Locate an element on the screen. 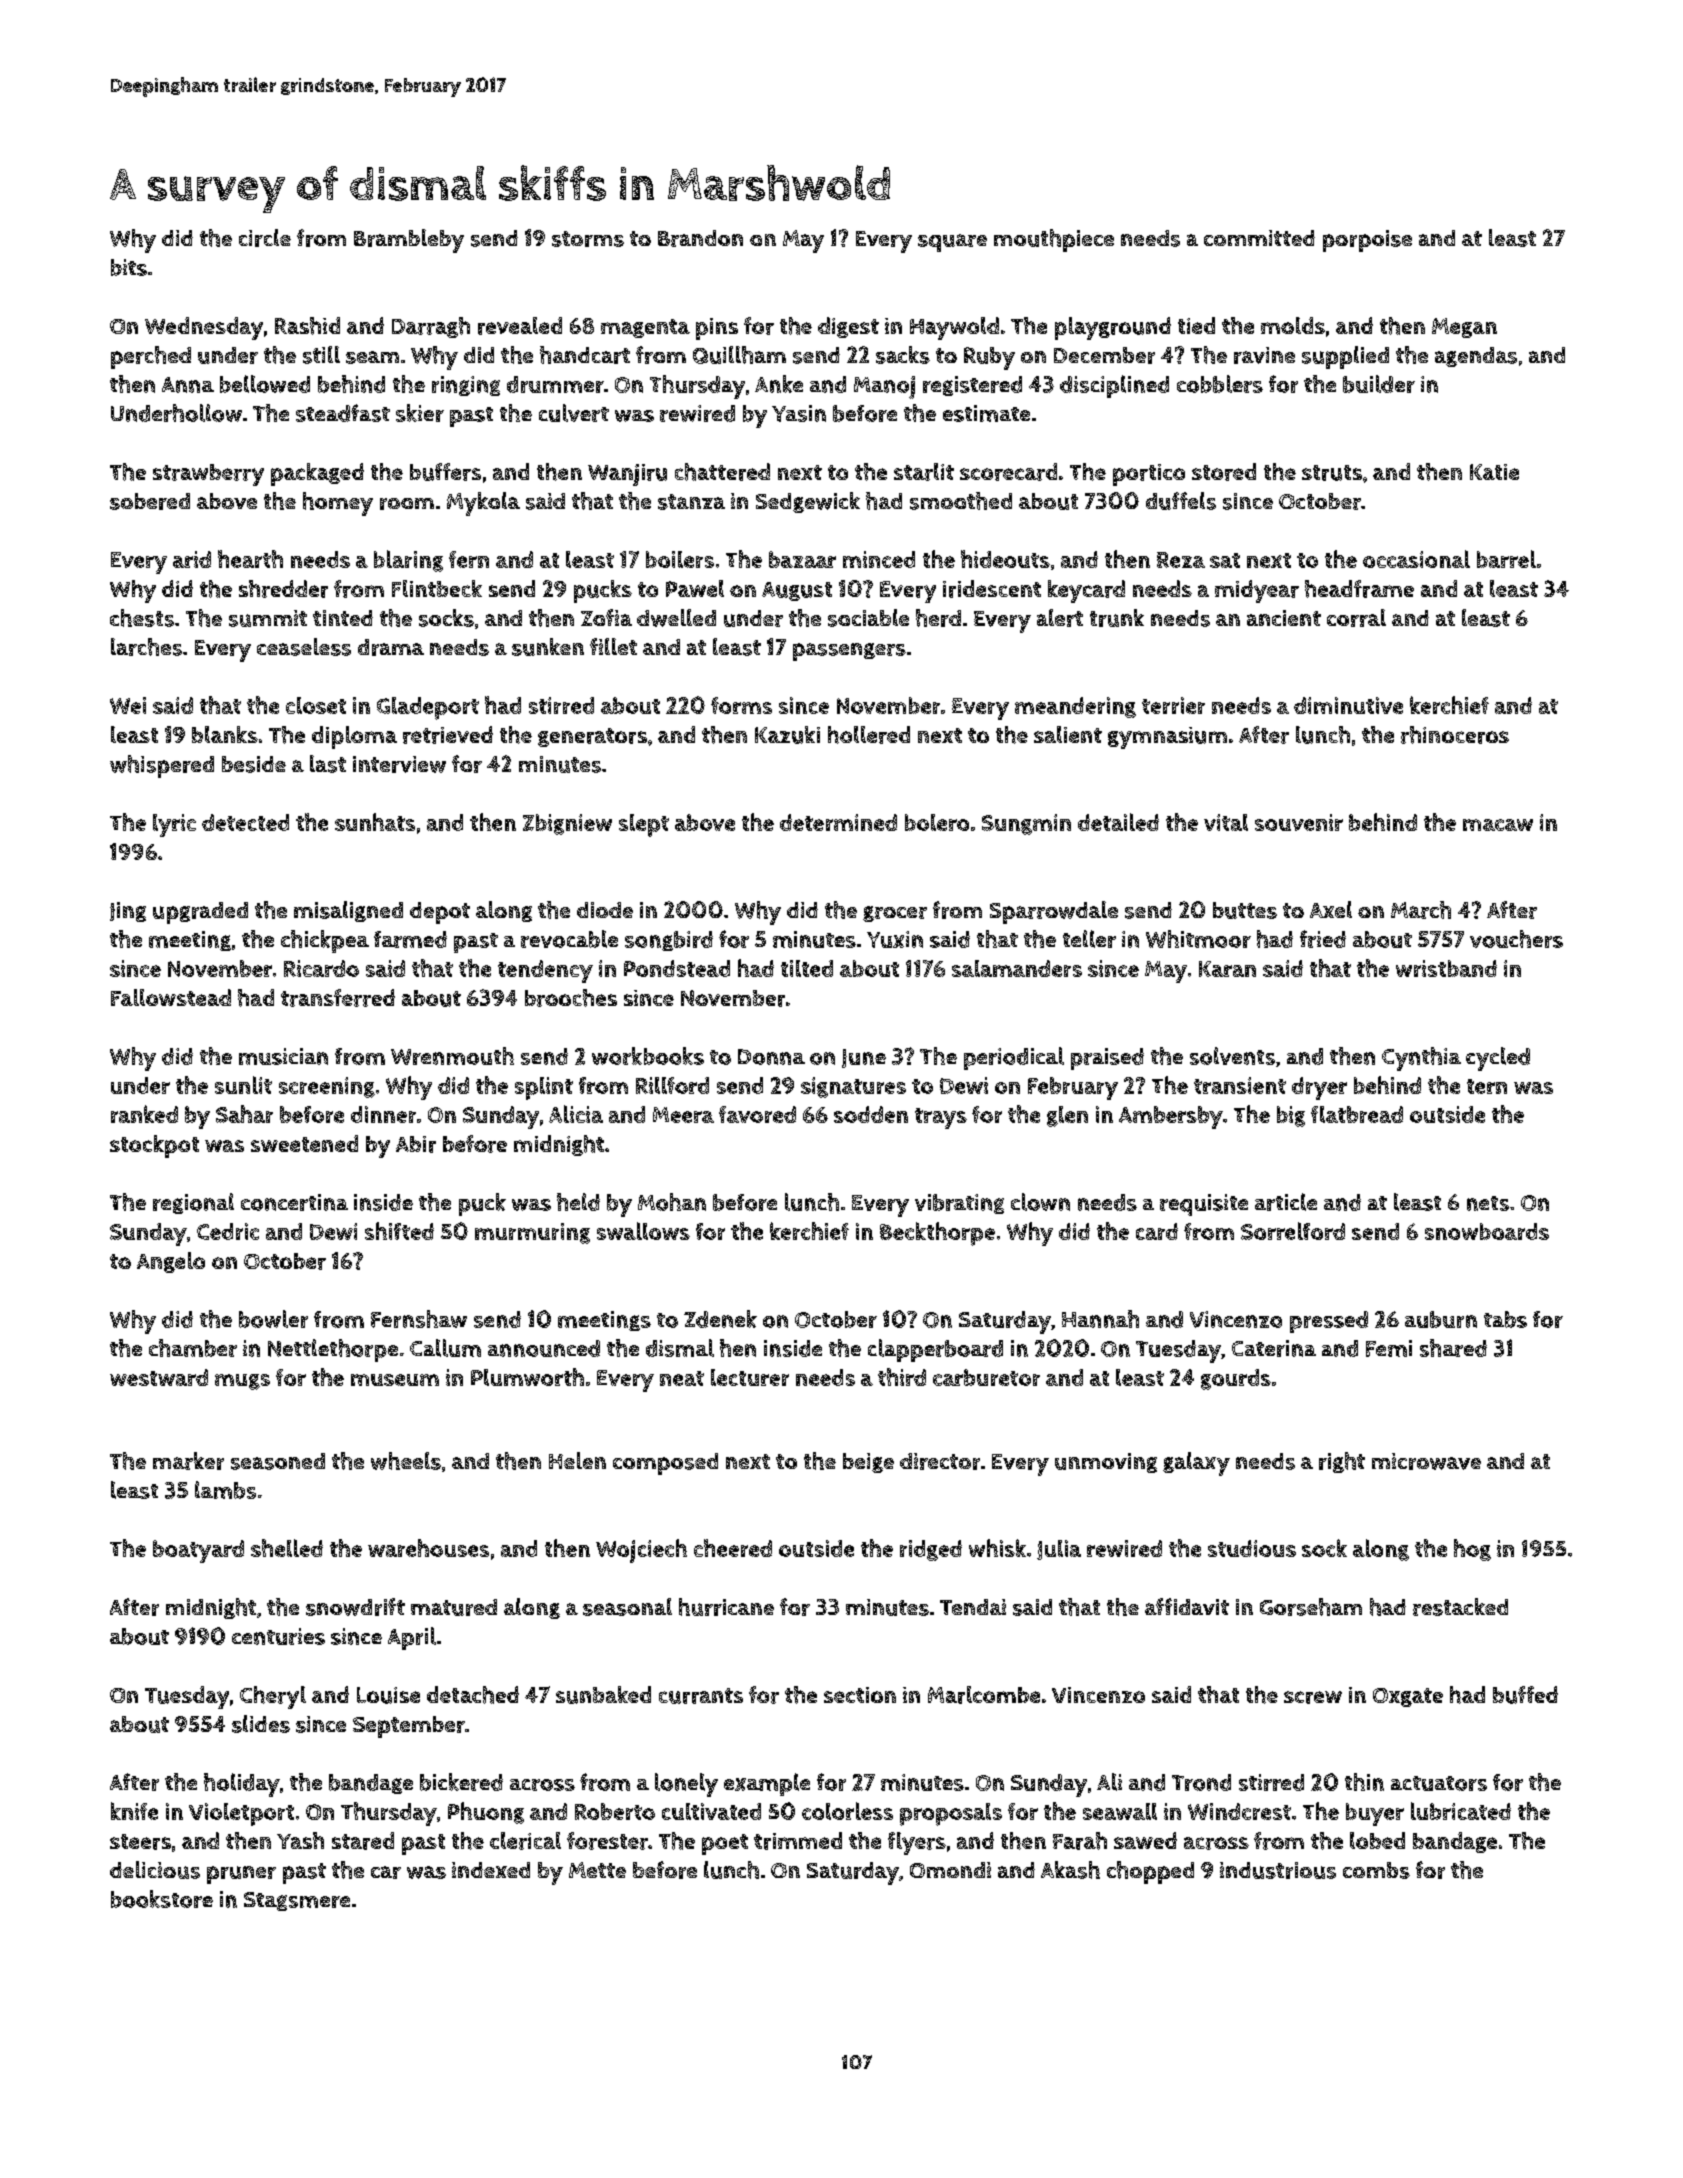 The image size is (1683, 2178). storms is located at coordinates (588, 239).
